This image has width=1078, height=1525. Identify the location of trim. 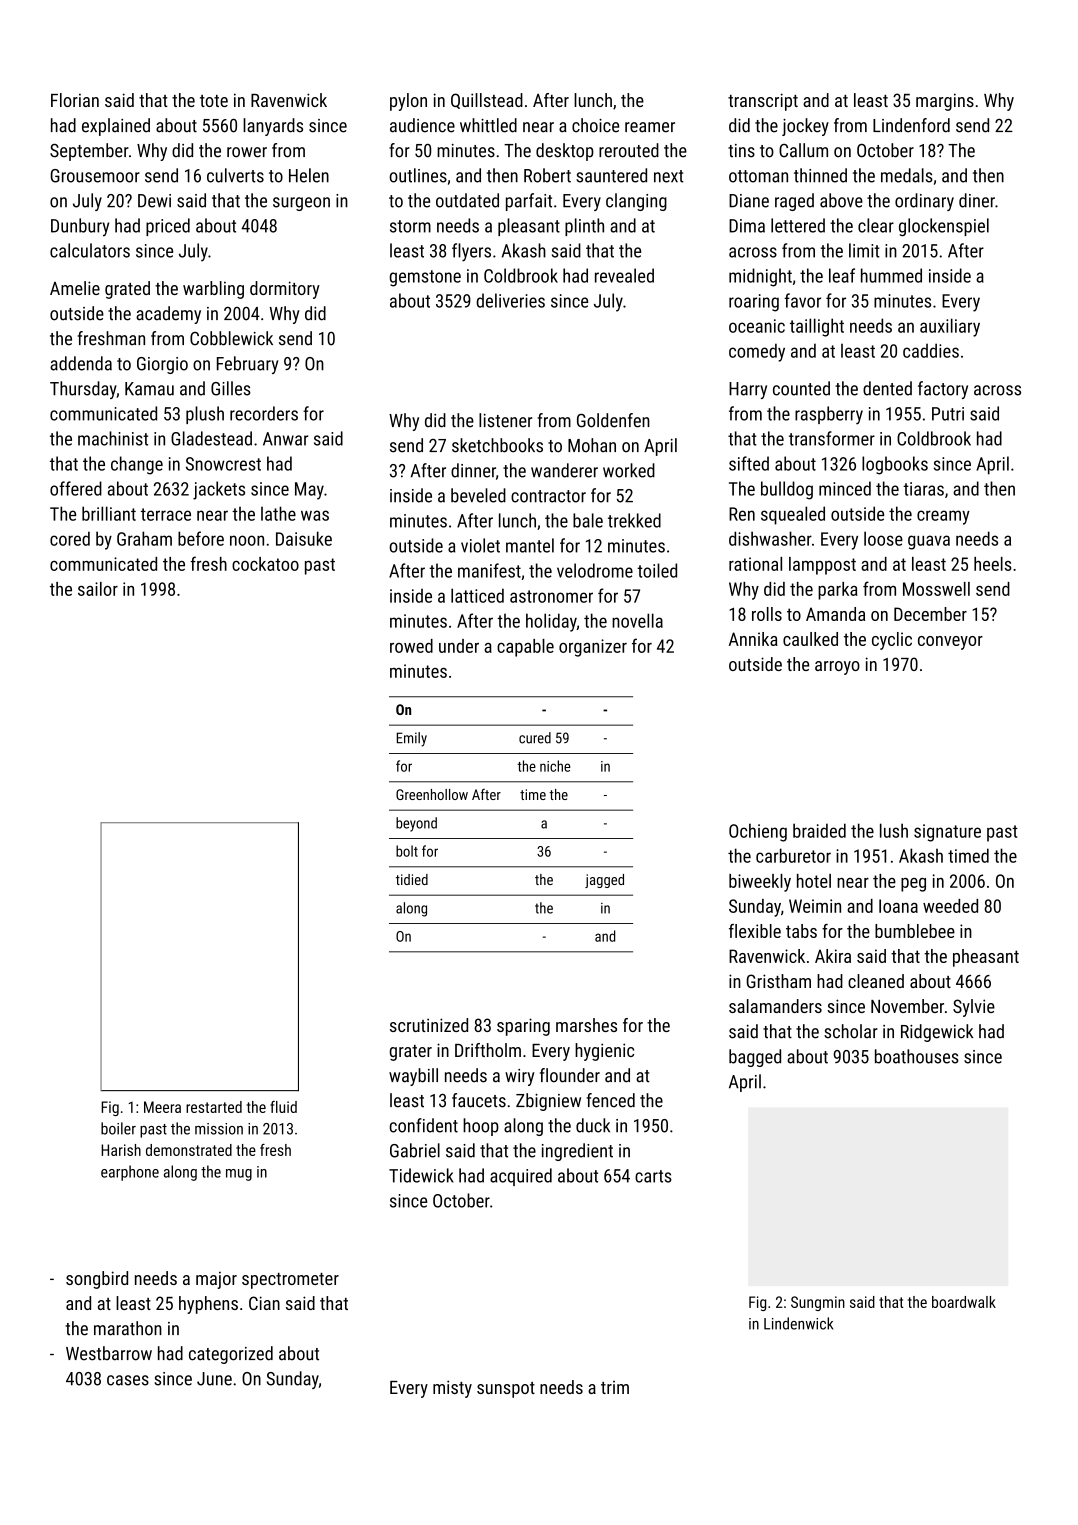
(615, 1387).
